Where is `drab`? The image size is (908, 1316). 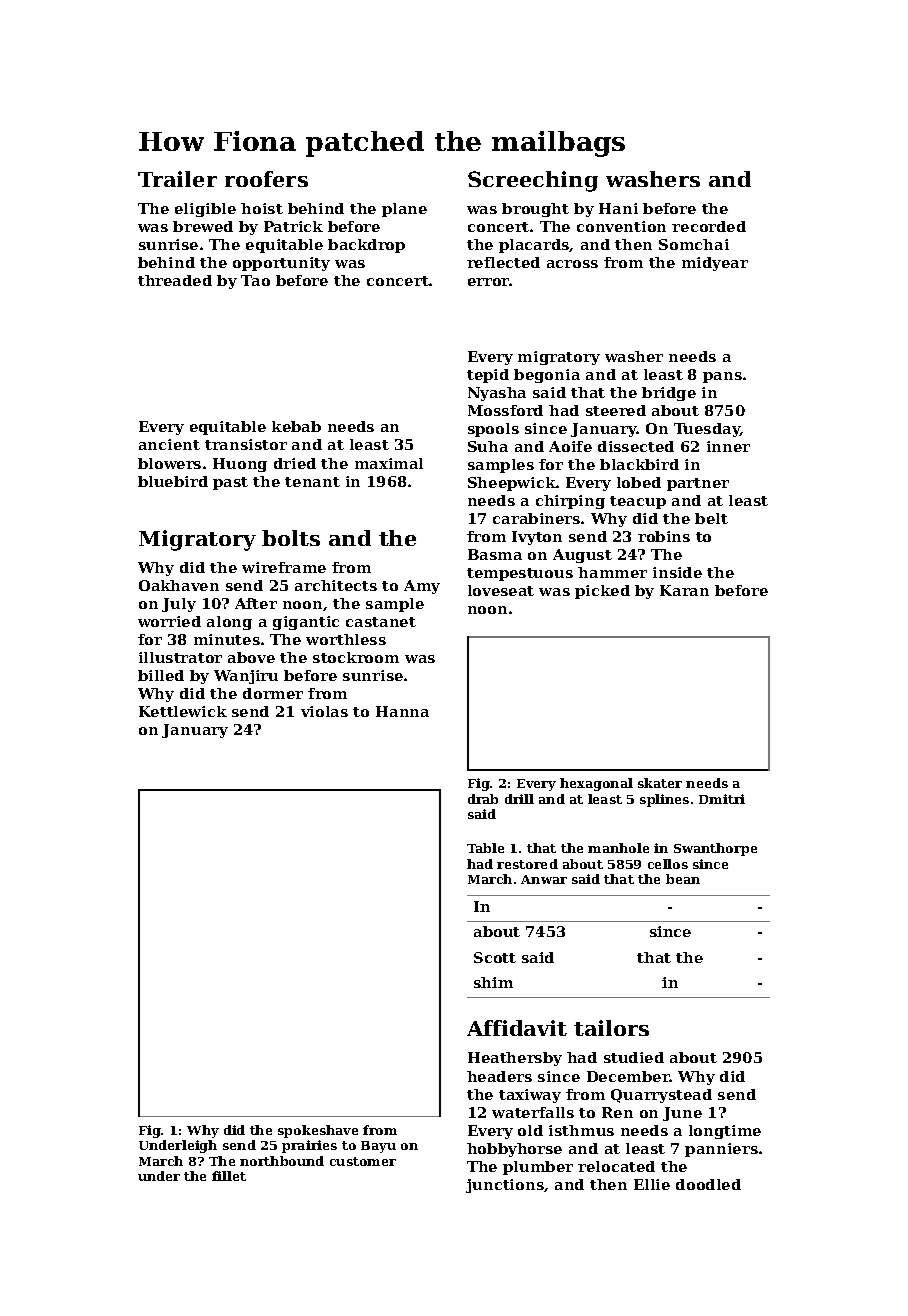
drab is located at coordinates (483, 799).
